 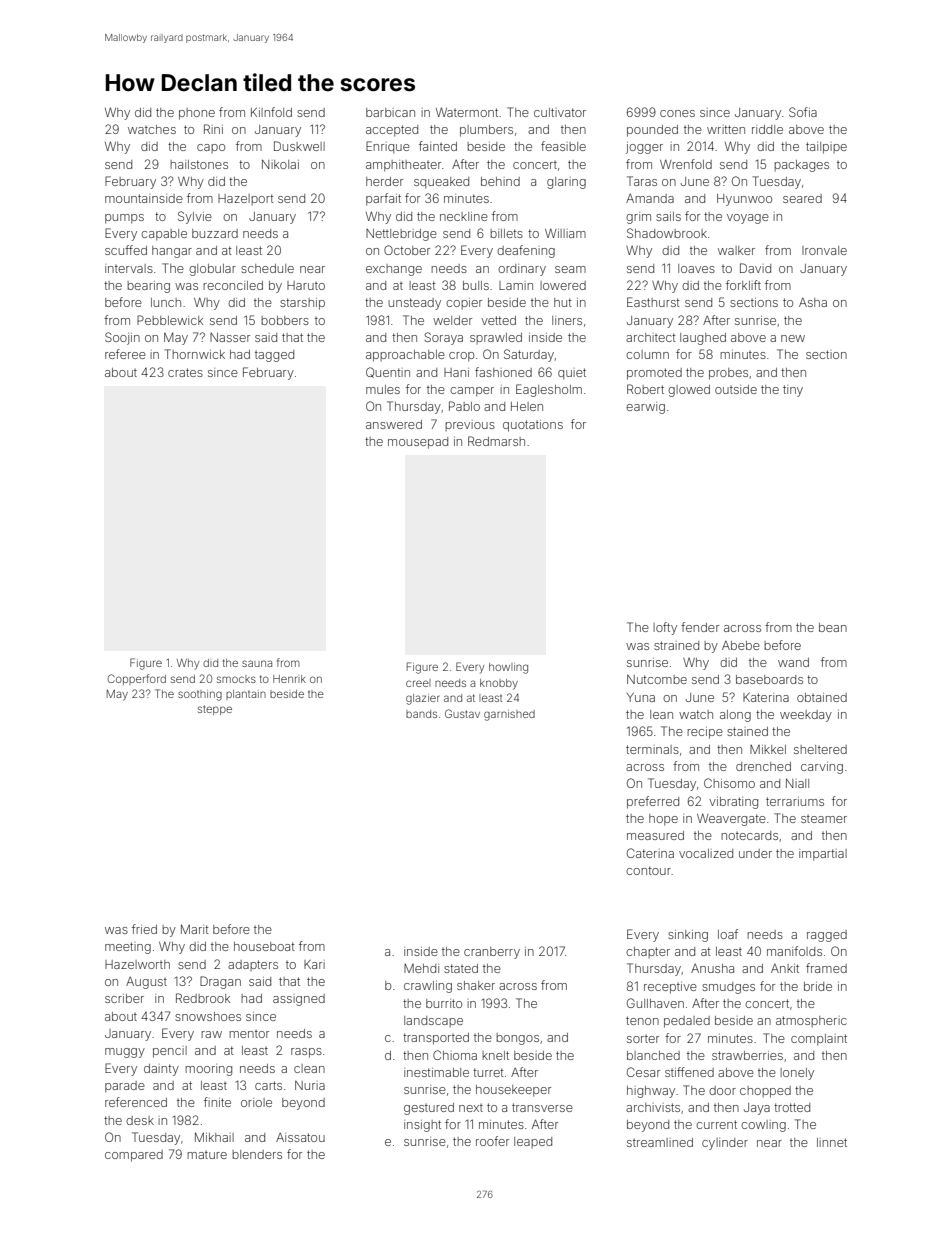 What do you see at coordinates (823, 855) in the document?
I see `impartial` at bounding box center [823, 855].
